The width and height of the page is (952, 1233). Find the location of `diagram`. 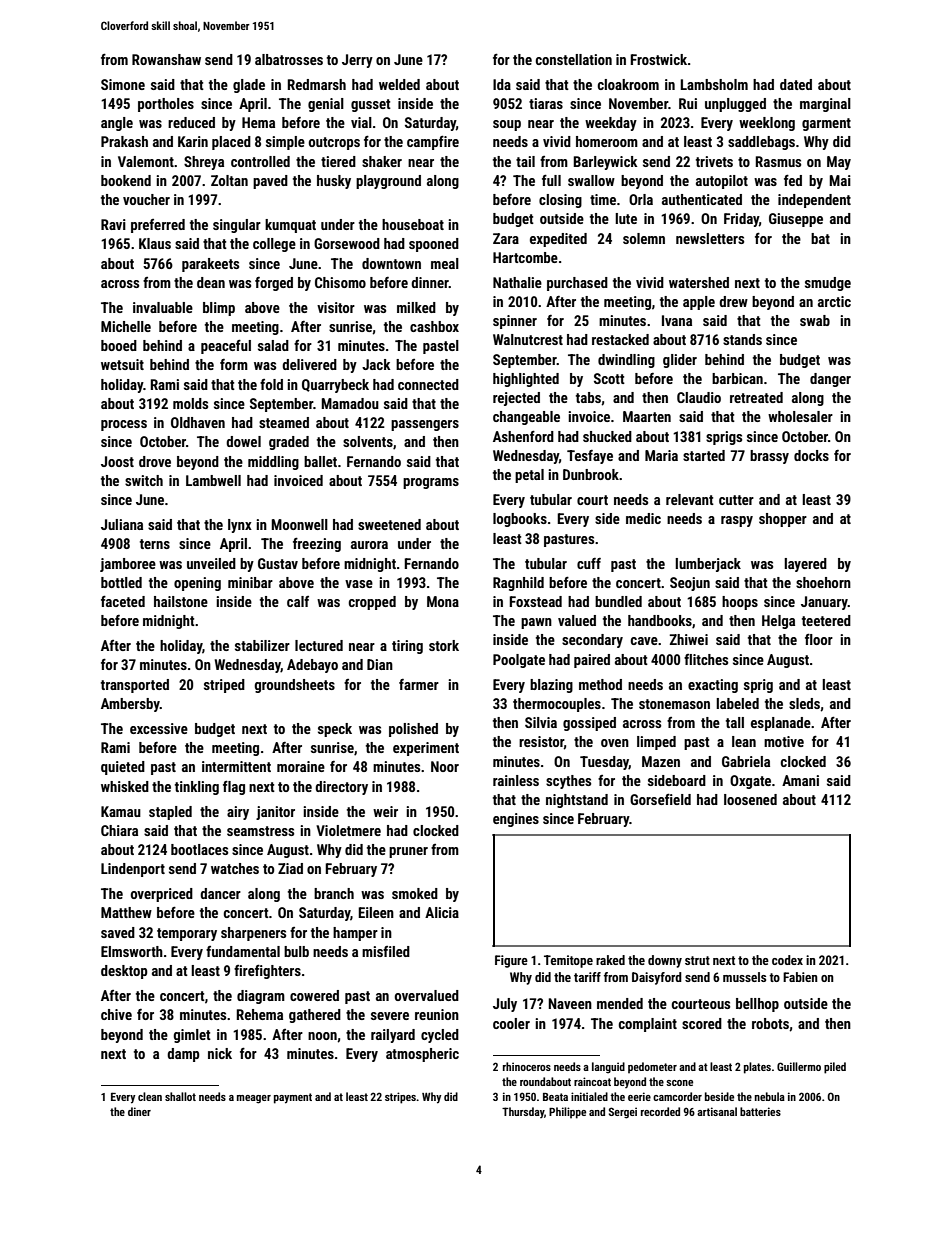

diagram is located at coordinates (261, 997).
